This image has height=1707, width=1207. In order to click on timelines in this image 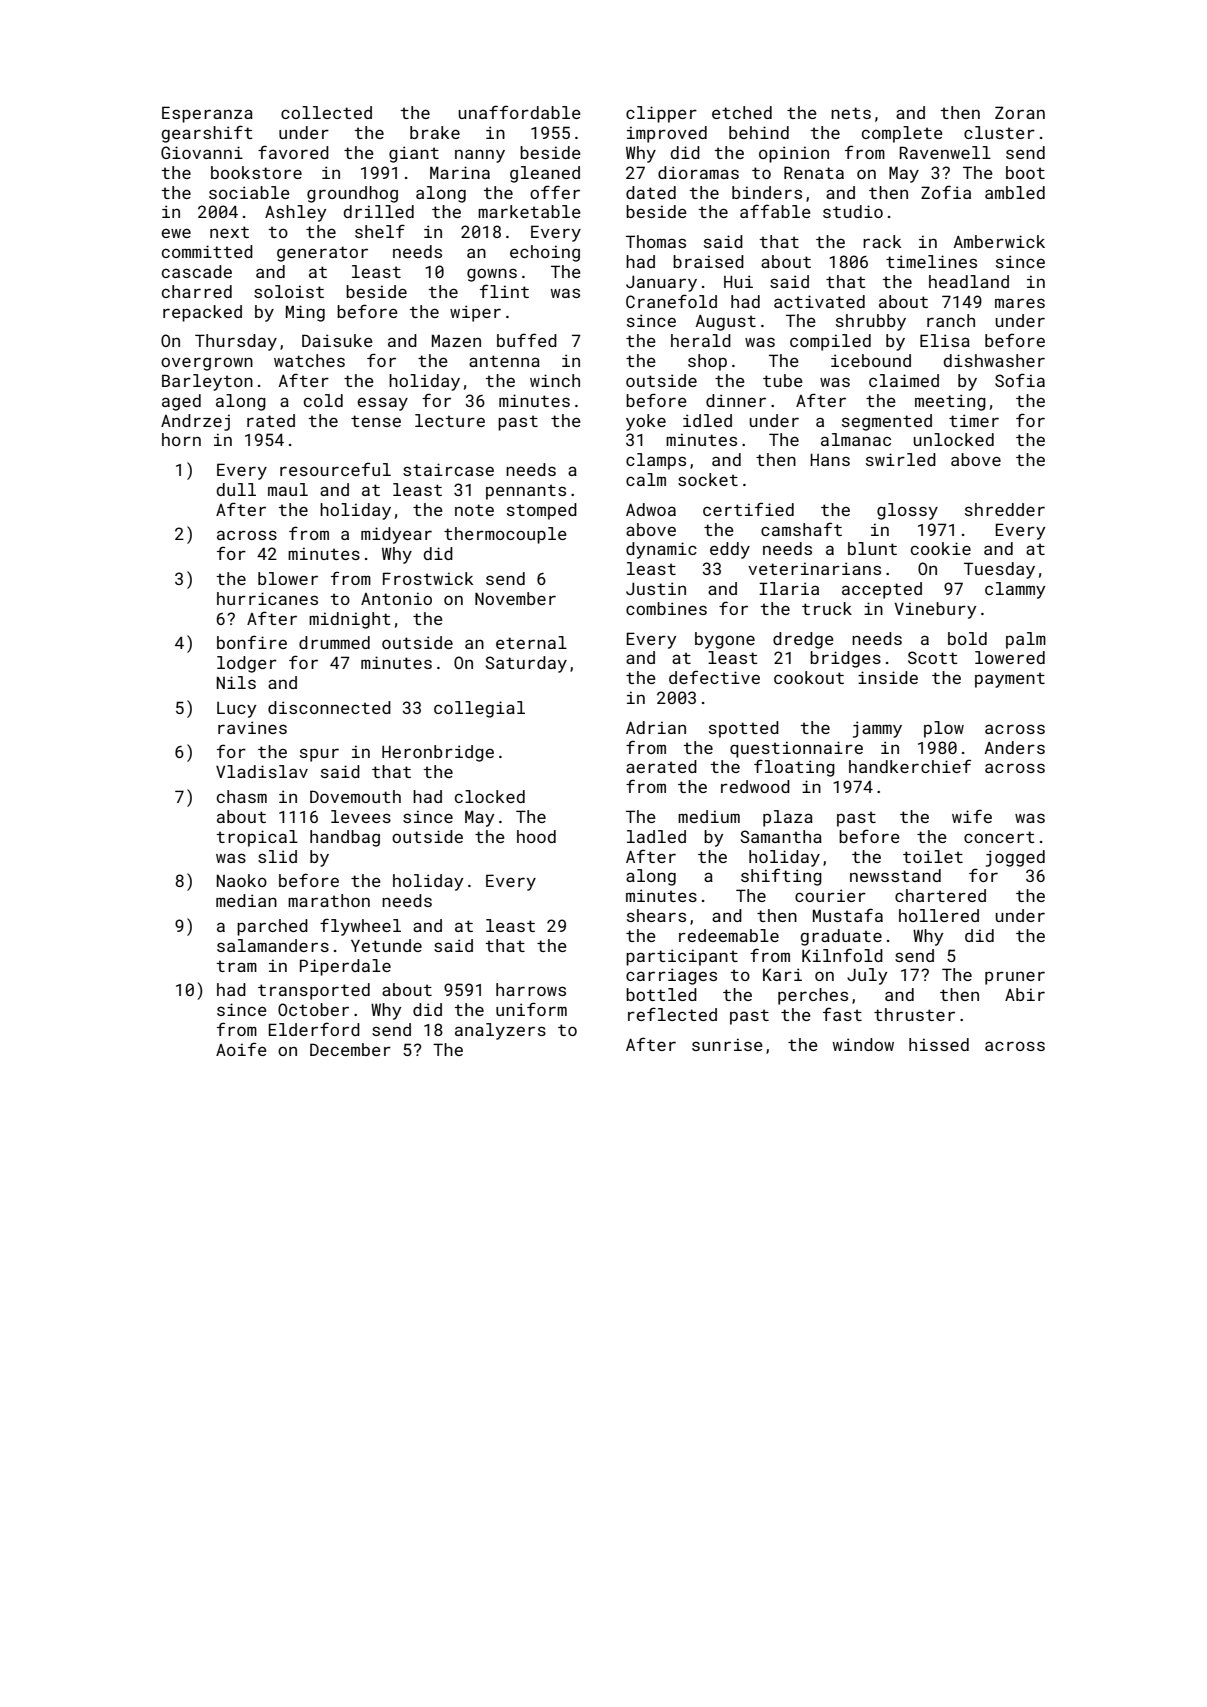, I will do `click(931, 261)`.
